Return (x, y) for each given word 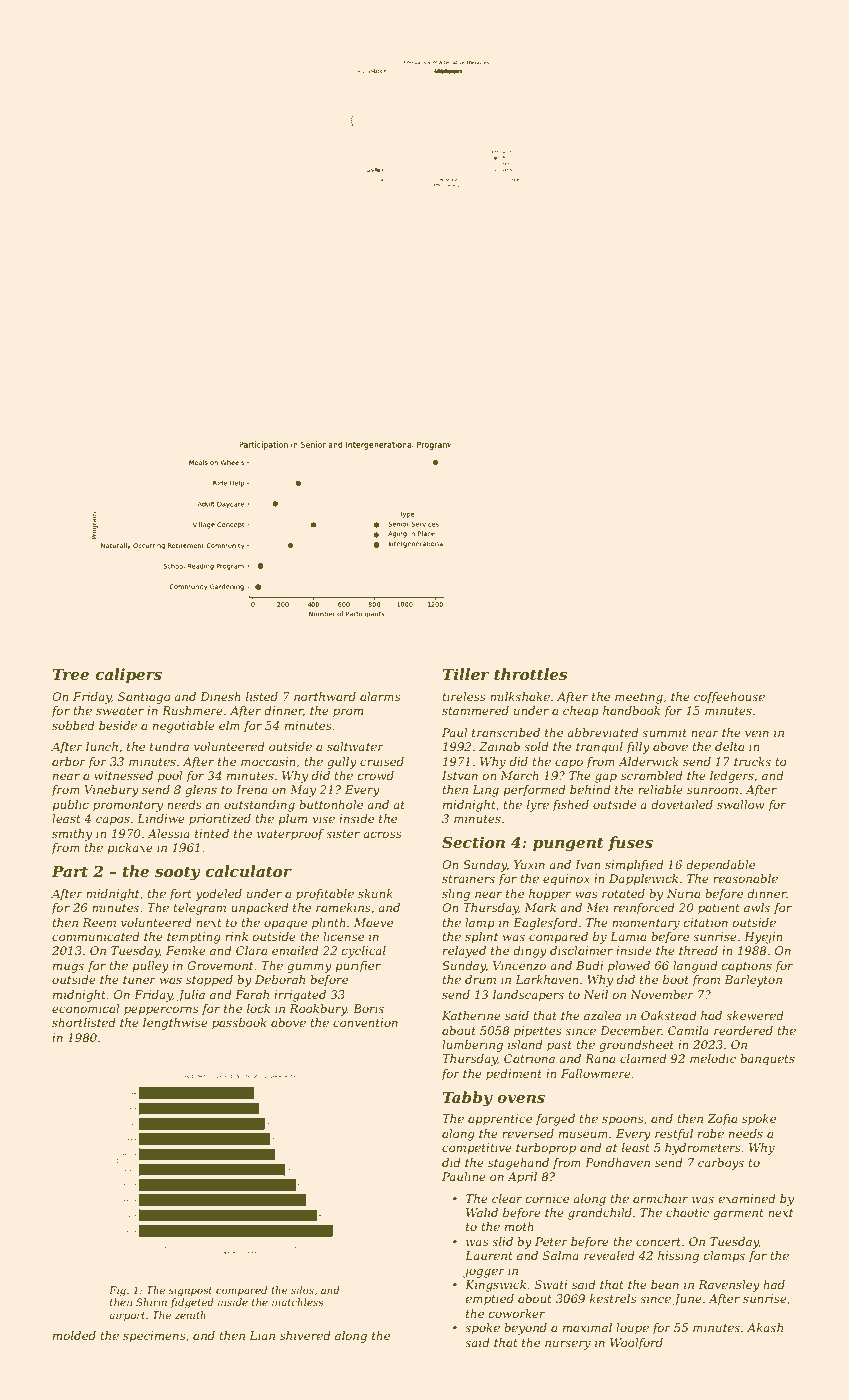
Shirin (151, 1302)
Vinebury (112, 791)
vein (757, 732)
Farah (252, 994)
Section (473, 842)
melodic (713, 1058)
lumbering (472, 1046)
